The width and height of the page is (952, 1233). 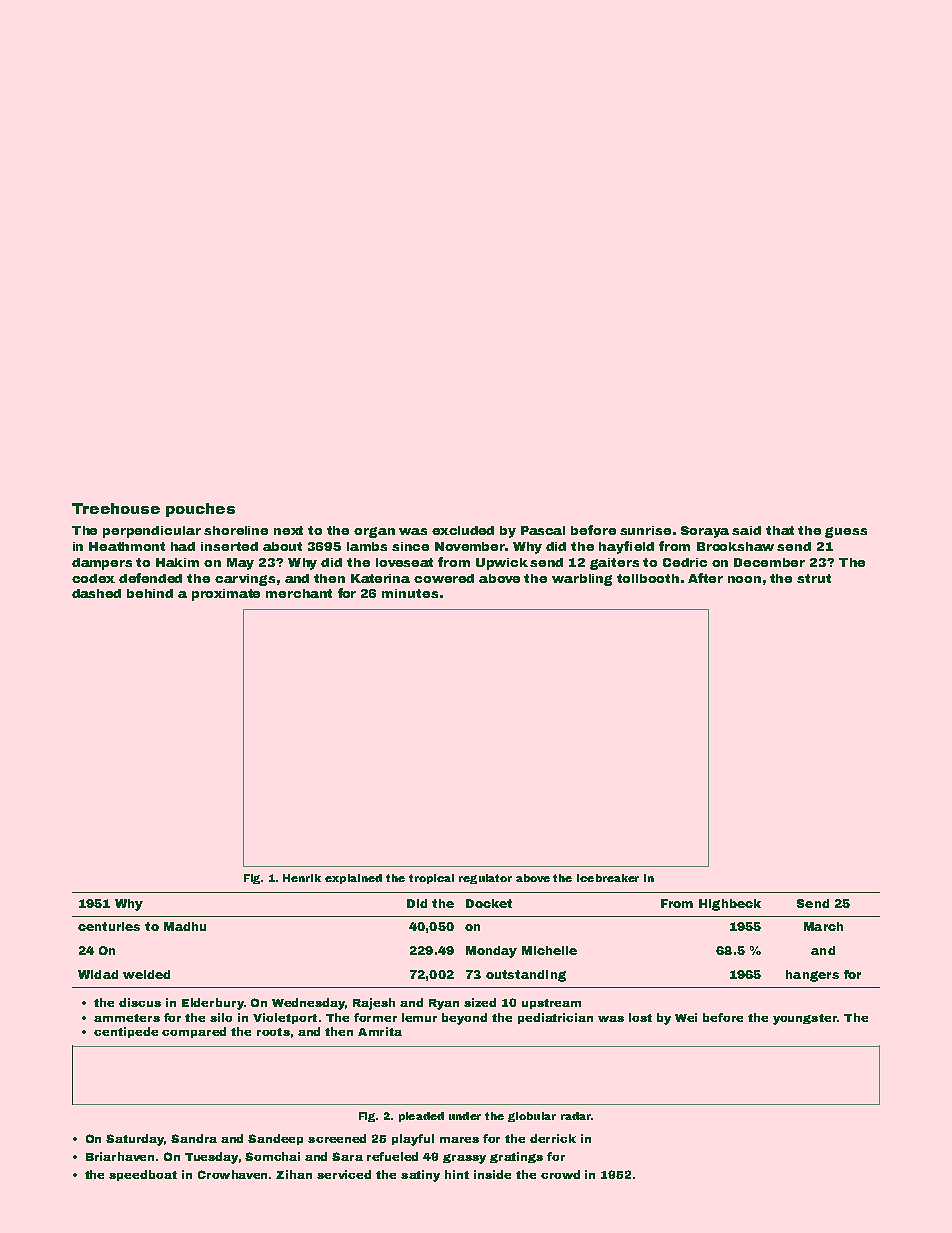 What do you see at coordinates (485, 879) in the page?
I see `regulator` at bounding box center [485, 879].
